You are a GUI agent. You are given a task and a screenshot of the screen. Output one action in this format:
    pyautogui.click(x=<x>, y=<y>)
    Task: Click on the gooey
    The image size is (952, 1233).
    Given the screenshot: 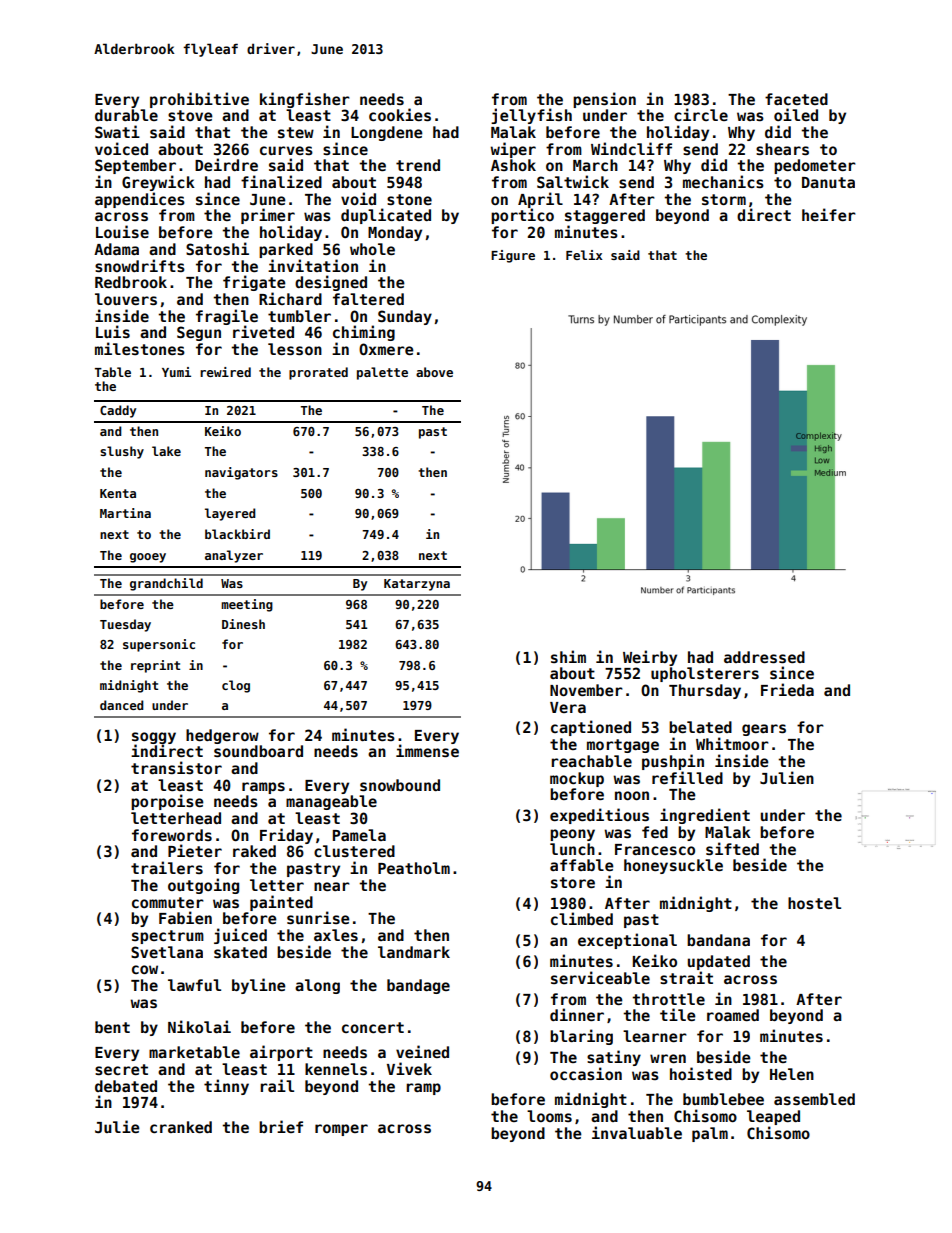 What is the action you would take?
    pyautogui.click(x=148, y=558)
